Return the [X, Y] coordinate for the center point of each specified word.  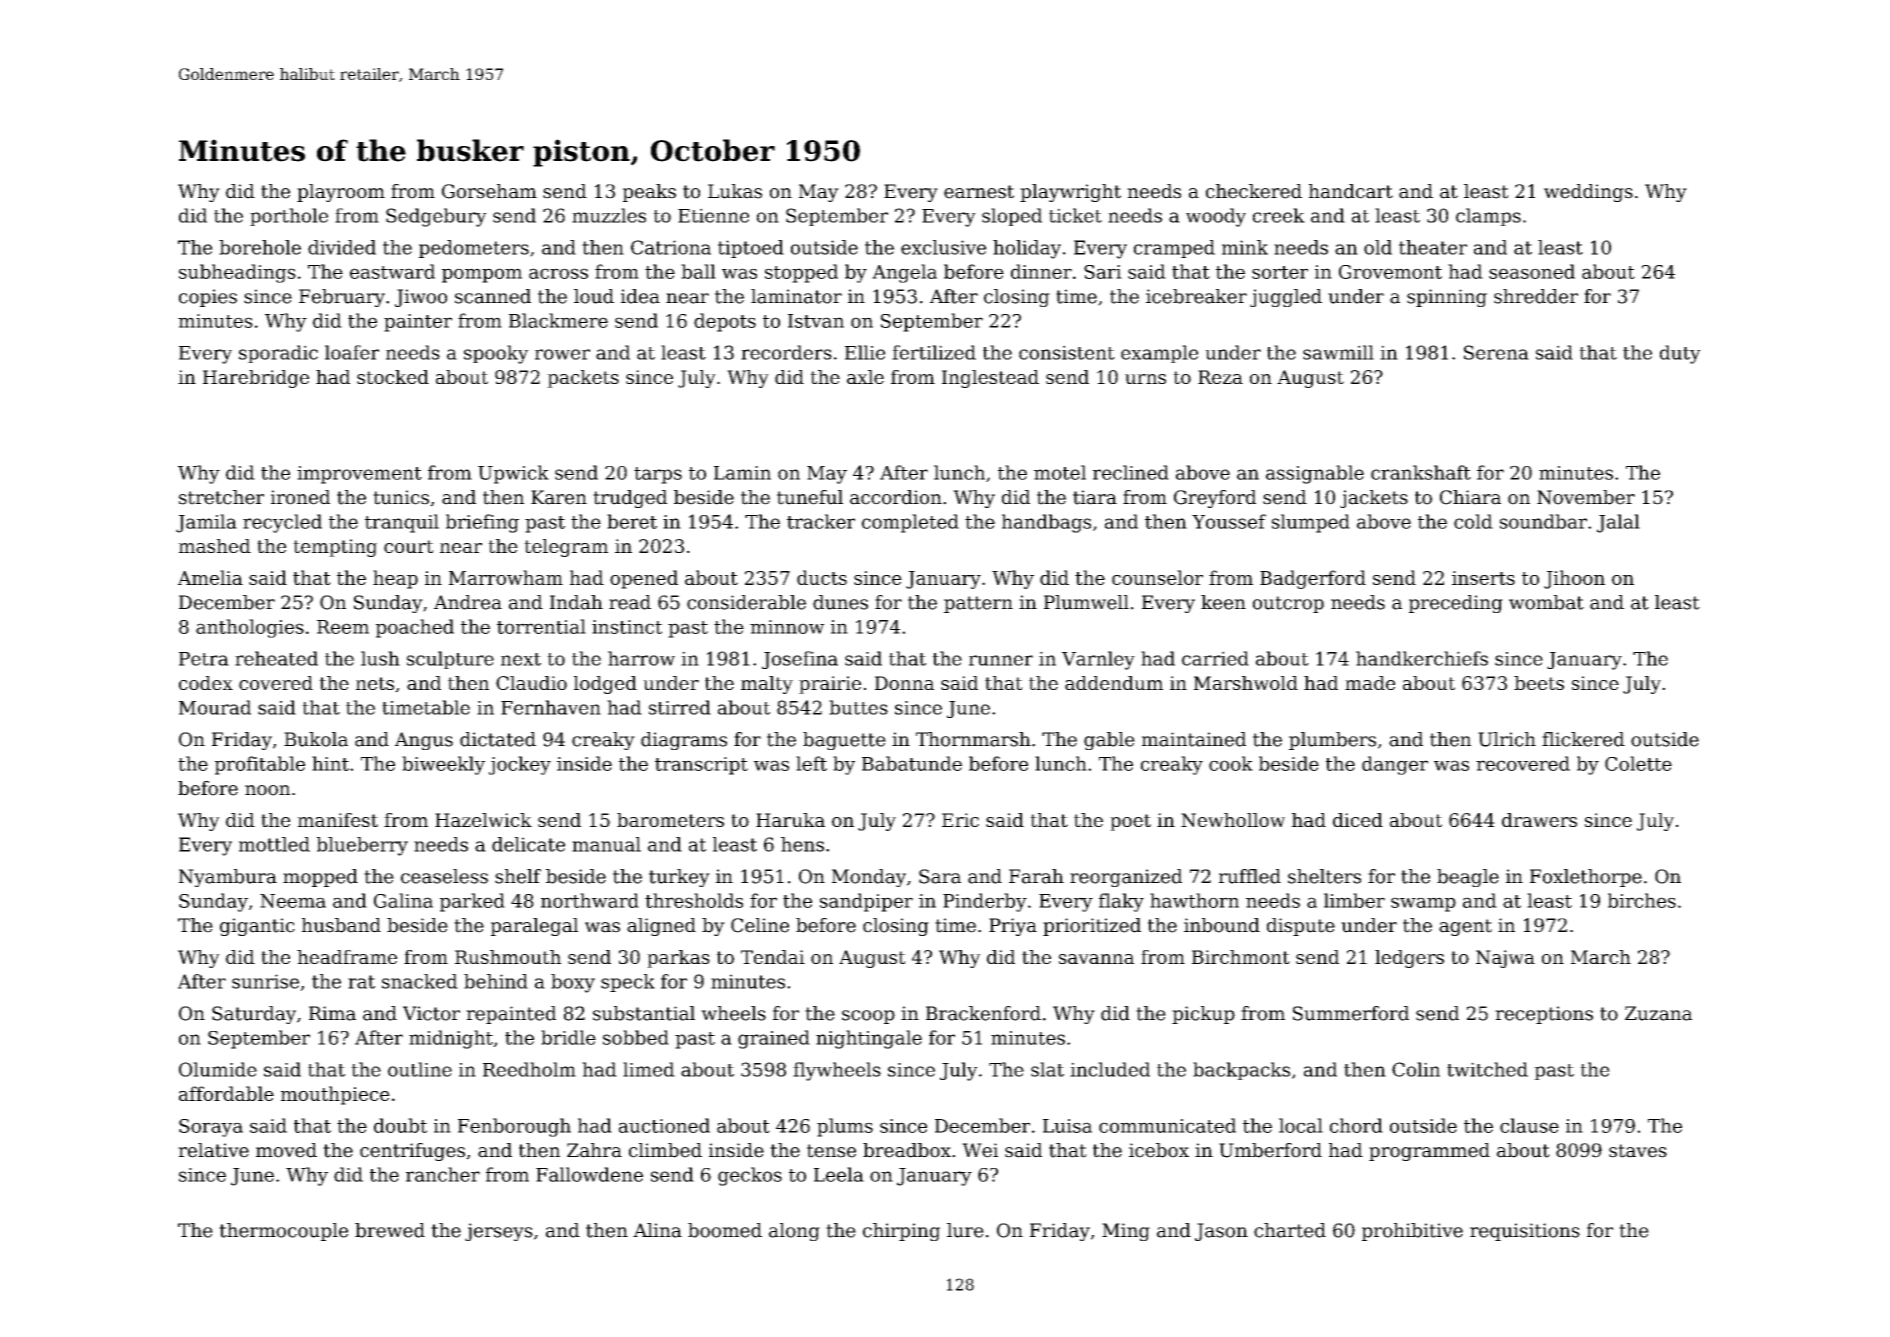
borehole [260, 247]
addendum [1114, 683]
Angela [904, 273]
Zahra [594, 1150]
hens [802, 844]
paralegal [534, 927]
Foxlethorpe [1586, 878]
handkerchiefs [1422, 658]
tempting [335, 548]
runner [1001, 660]
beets [1539, 683]
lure [965, 1230]
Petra [204, 659]
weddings [1588, 193]
